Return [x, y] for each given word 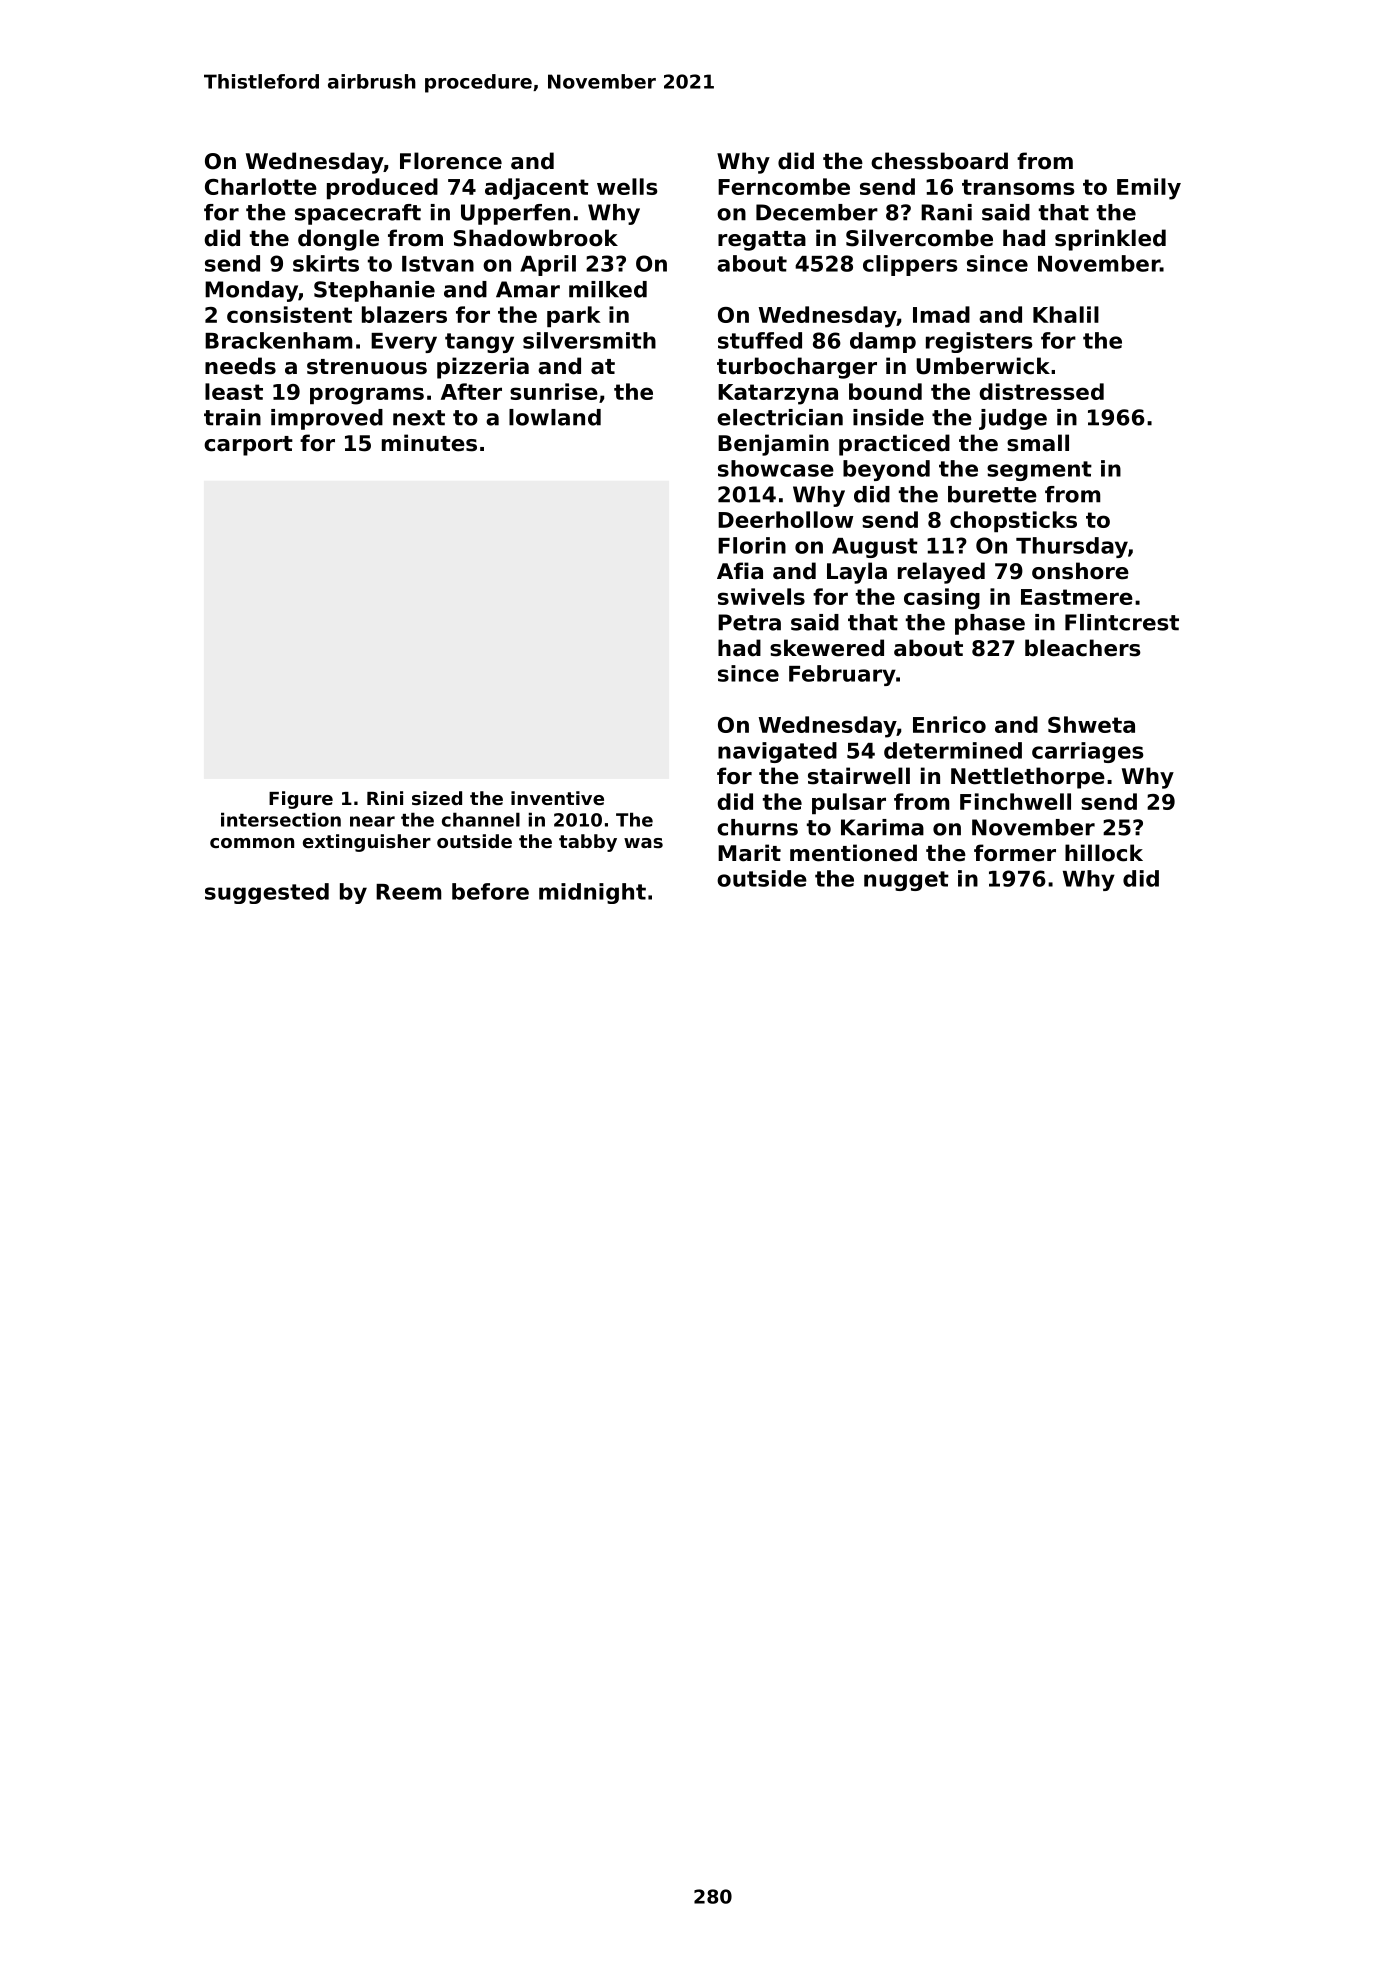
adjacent [537, 189]
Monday [251, 291]
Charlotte [261, 186]
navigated [777, 752]
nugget [906, 881]
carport [248, 446]
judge [1013, 419]
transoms [1018, 187]
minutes [429, 443]
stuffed [760, 340]
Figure [301, 800]
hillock [1104, 853]
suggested [267, 893]
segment [1039, 471]
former [1015, 853]
